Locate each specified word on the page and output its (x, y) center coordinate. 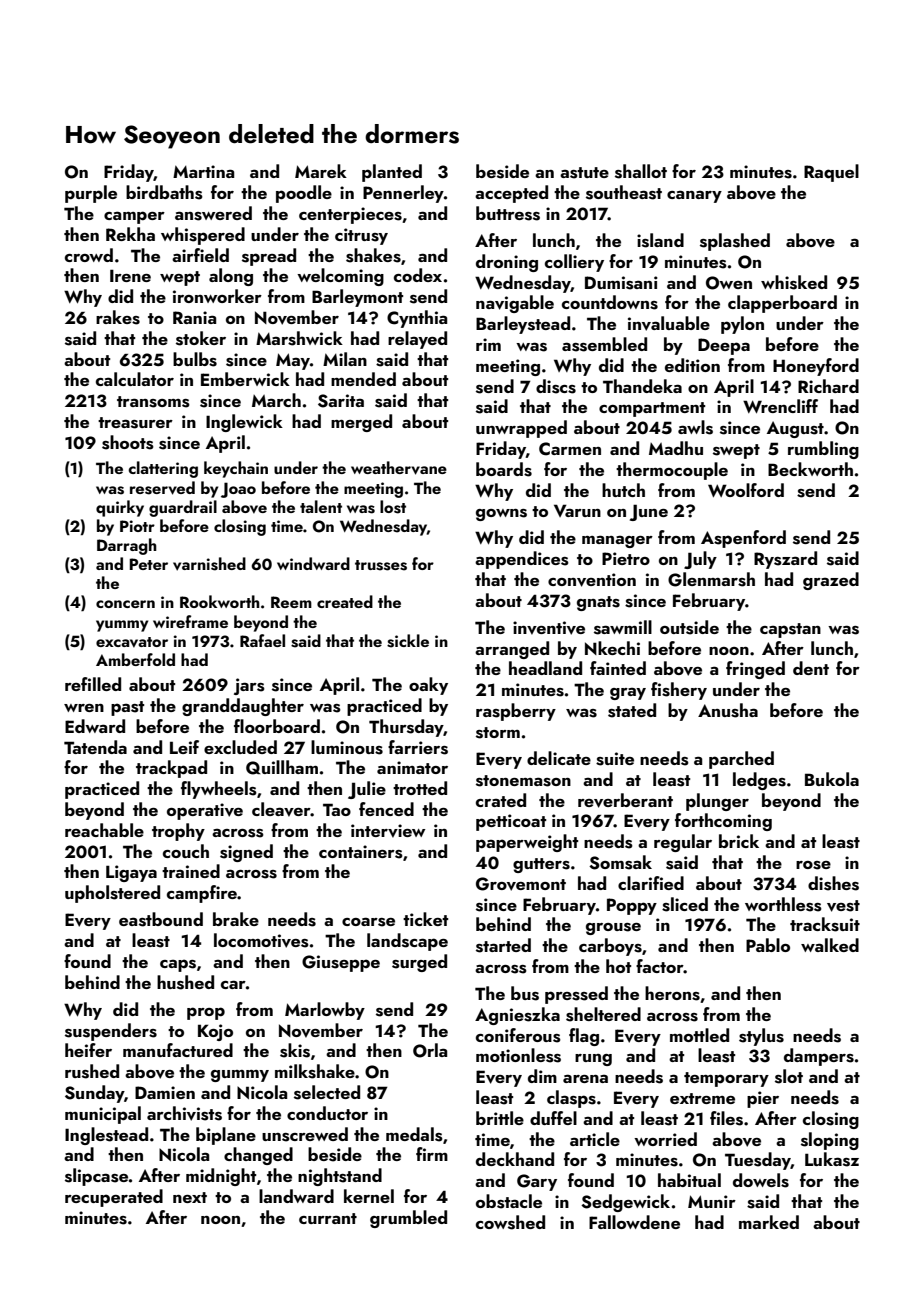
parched (741, 760)
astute (584, 173)
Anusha (728, 710)
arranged (512, 650)
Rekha (130, 234)
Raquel (831, 173)
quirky (120, 508)
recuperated (114, 1198)
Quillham (282, 767)
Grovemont (521, 884)
